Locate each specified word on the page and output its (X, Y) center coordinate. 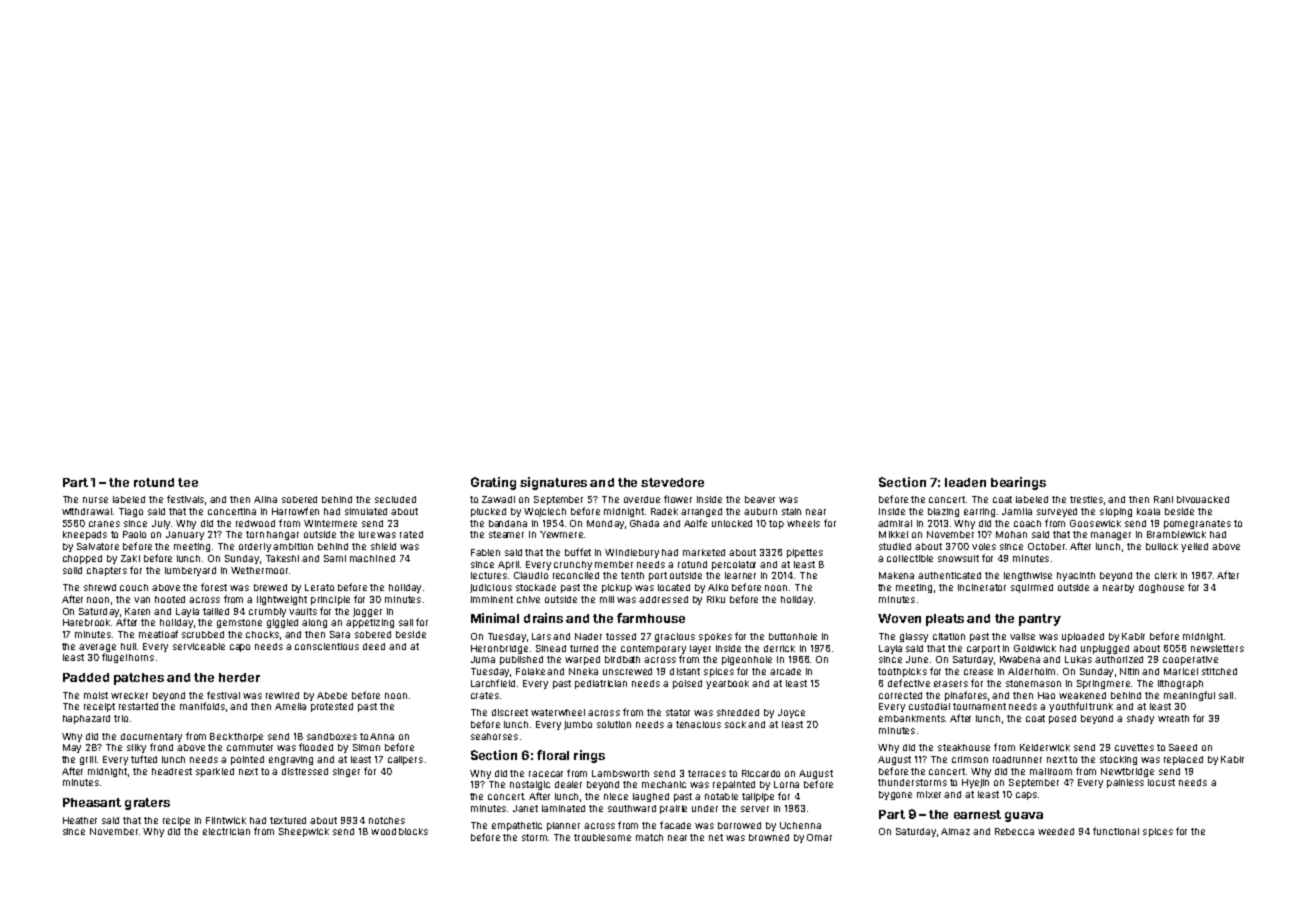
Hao (1046, 695)
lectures (489, 575)
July (161, 524)
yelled (1194, 547)
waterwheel (558, 712)
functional (1116, 831)
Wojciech (545, 512)
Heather (80, 820)
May (72, 748)
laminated (563, 808)
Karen (137, 611)
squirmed (1032, 588)
